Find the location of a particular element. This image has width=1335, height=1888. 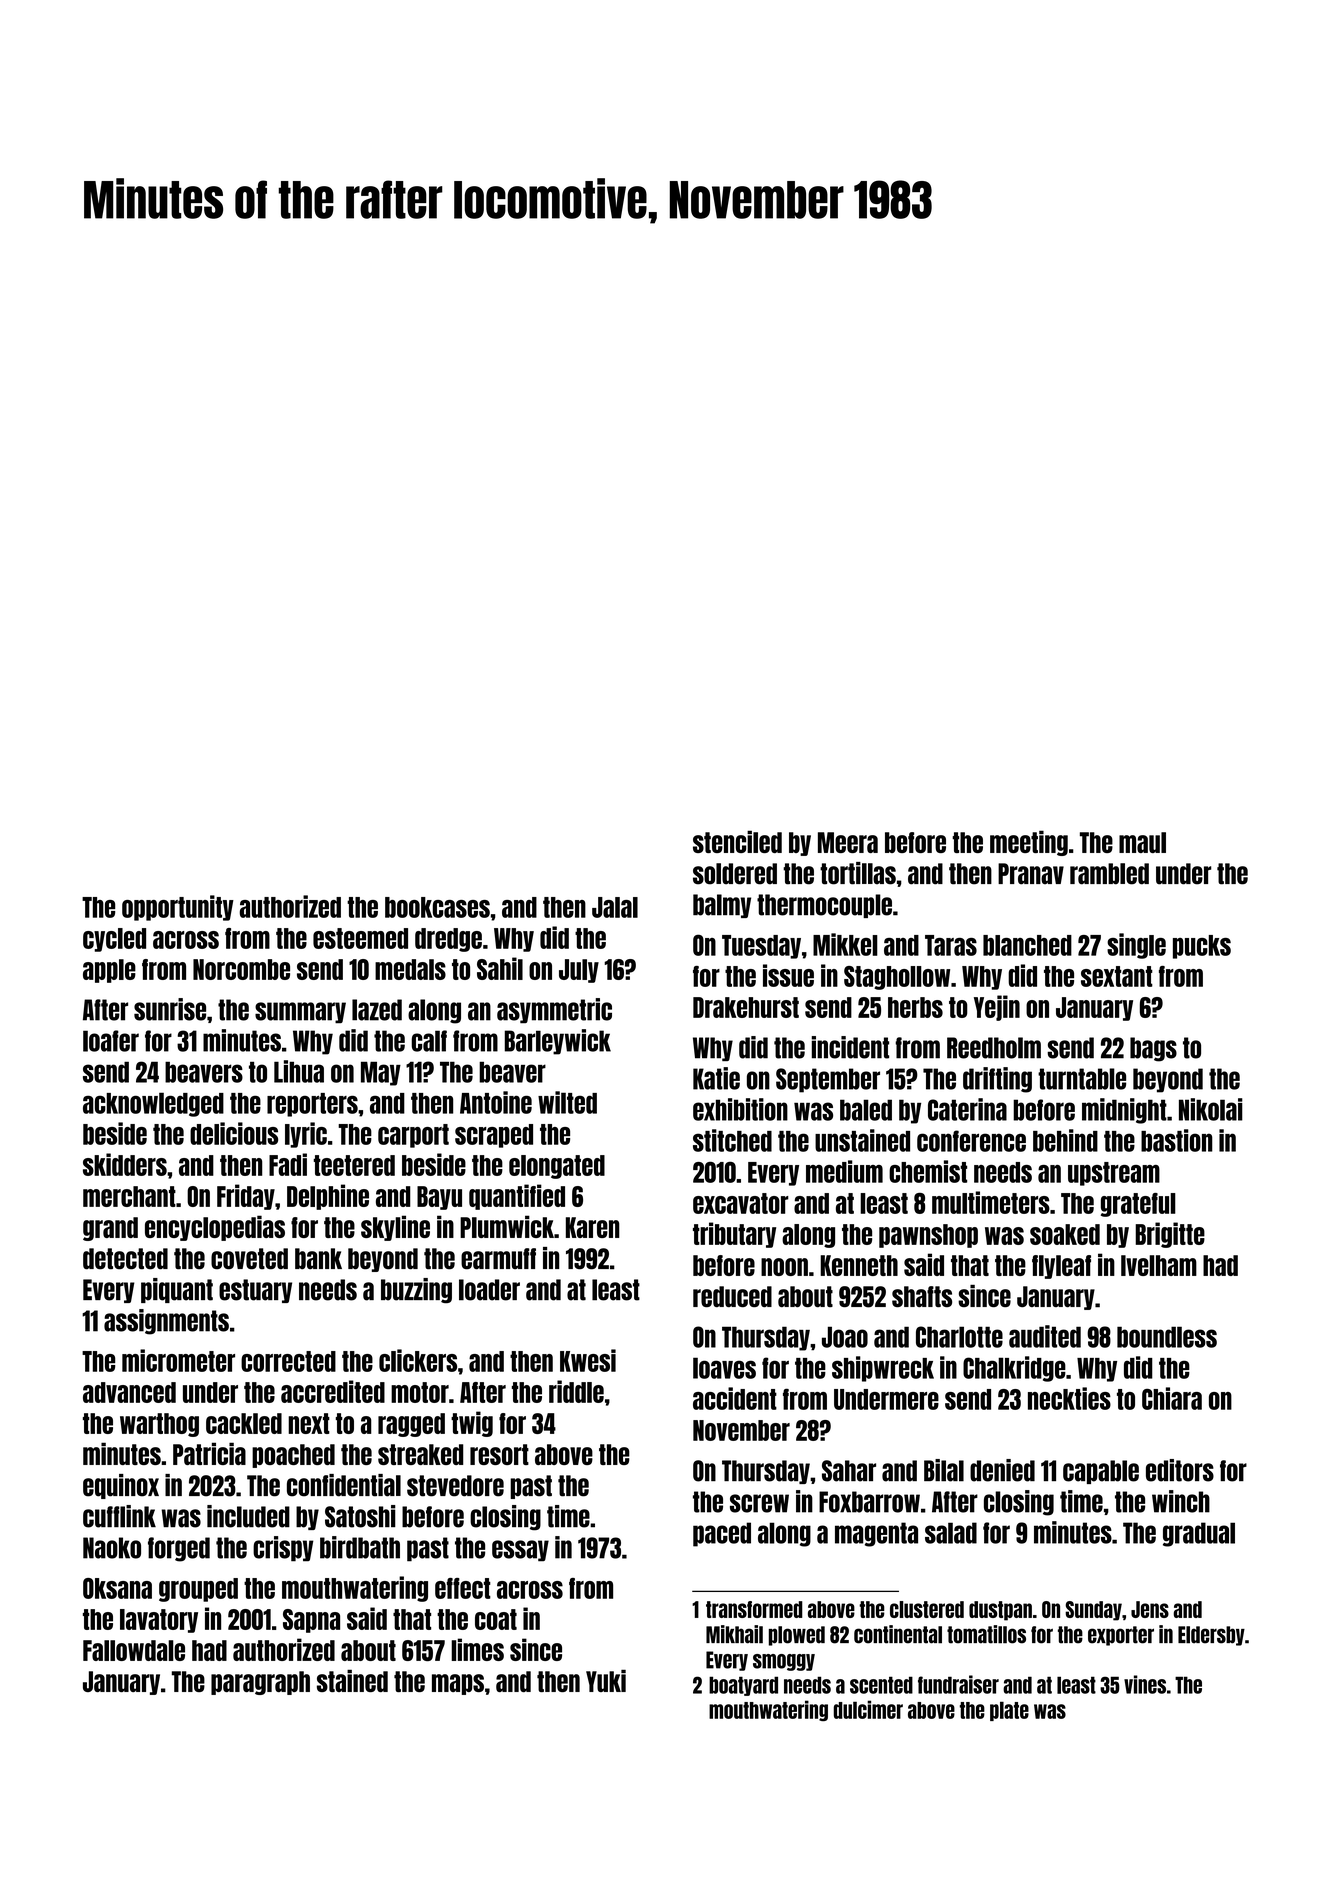

birdbath is located at coordinates (360, 1547).
